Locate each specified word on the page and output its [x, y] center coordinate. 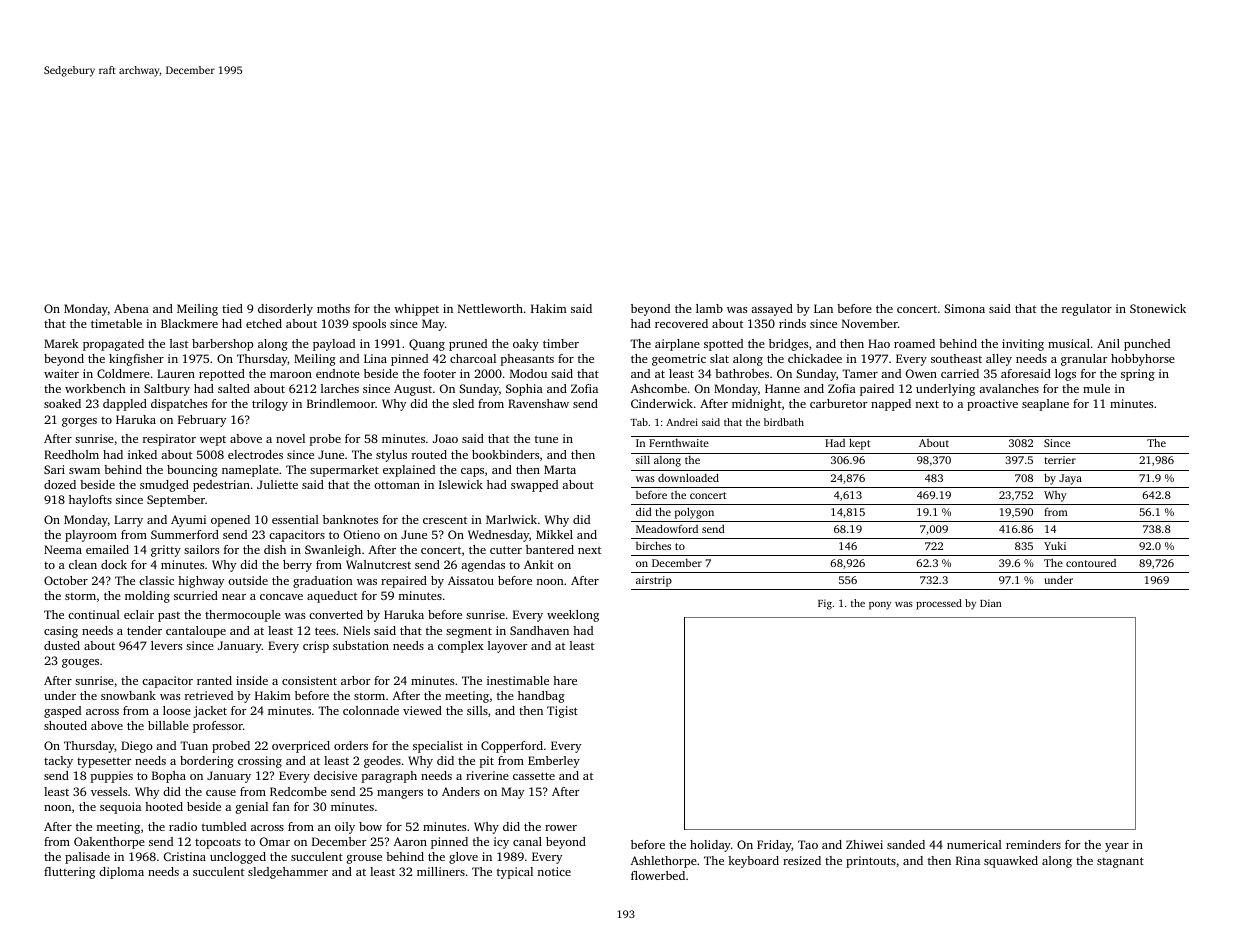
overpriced [301, 747]
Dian [991, 603]
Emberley [554, 762]
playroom [91, 536]
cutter [506, 550]
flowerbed [658, 875]
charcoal [473, 358]
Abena [131, 308]
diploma [121, 873]
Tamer [860, 373]
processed [939, 604]
